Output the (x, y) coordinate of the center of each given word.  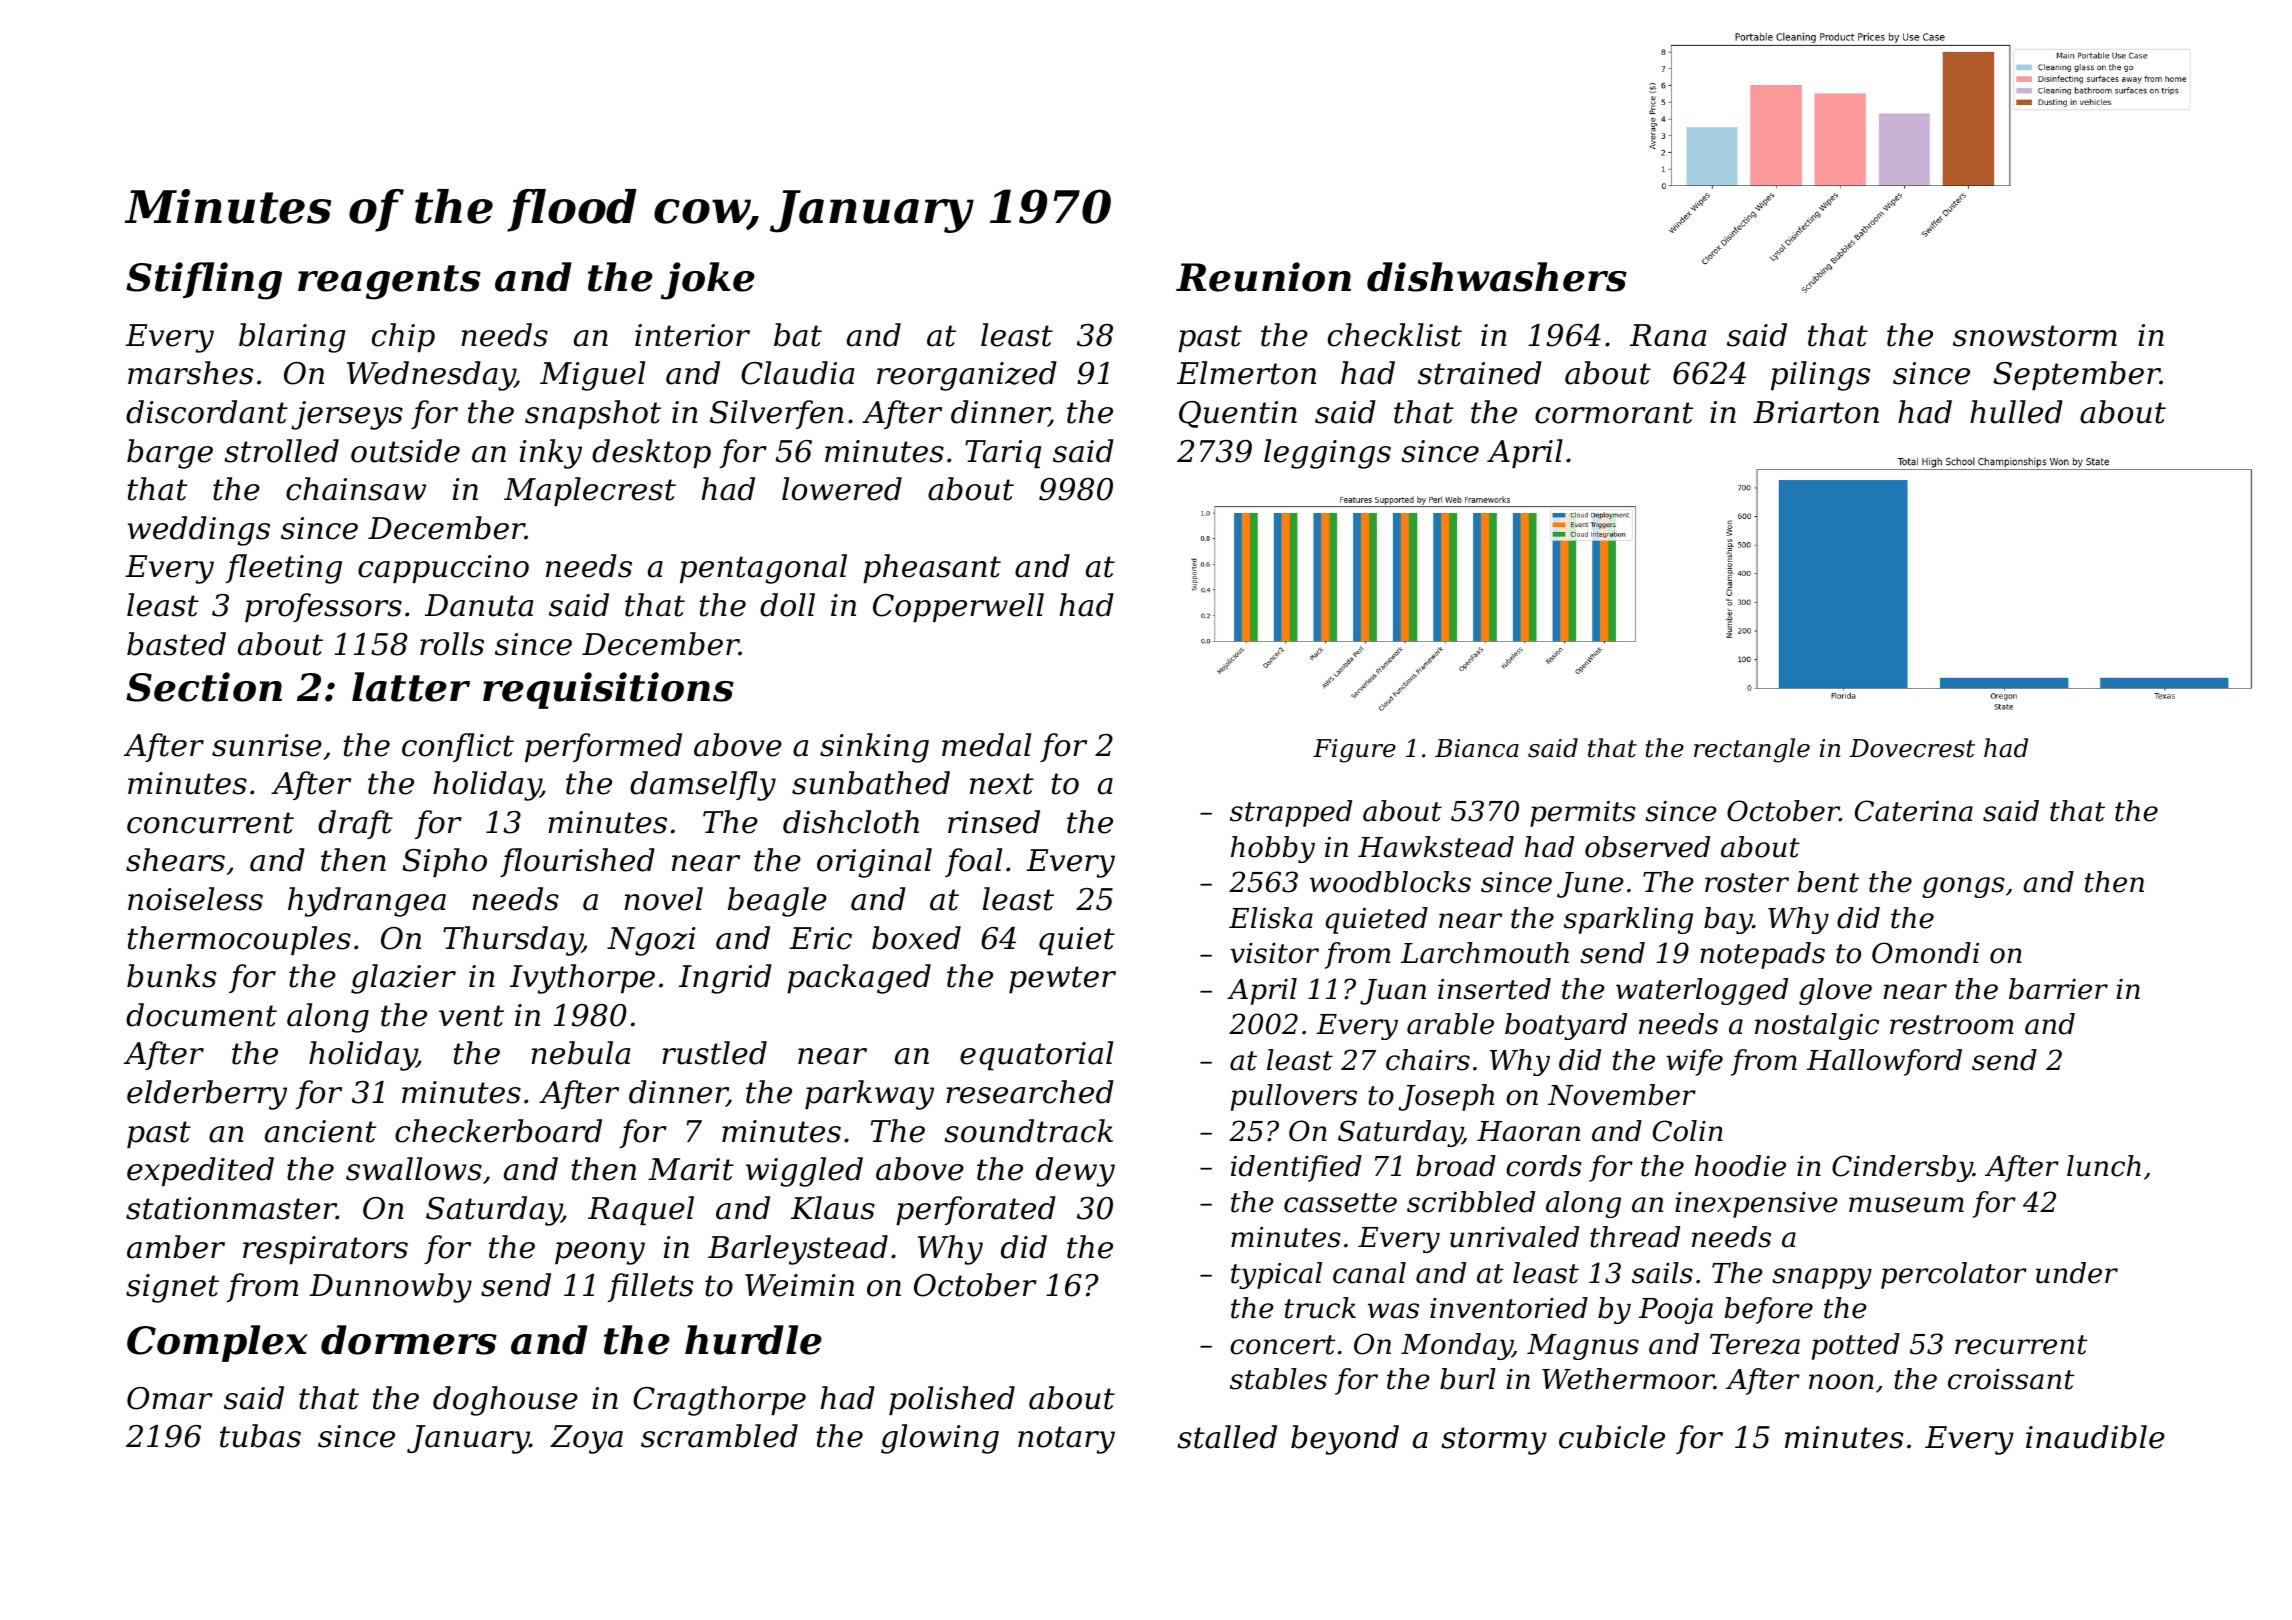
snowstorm (2035, 336)
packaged (859, 979)
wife (1694, 1062)
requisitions (608, 690)
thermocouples (239, 940)
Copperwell (958, 607)
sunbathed (871, 783)
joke (708, 281)
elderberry (207, 1095)
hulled (2016, 412)
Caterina (1914, 811)
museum (1906, 1205)
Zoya (586, 1439)
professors (323, 607)
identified (1296, 1168)
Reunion (1263, 277)
